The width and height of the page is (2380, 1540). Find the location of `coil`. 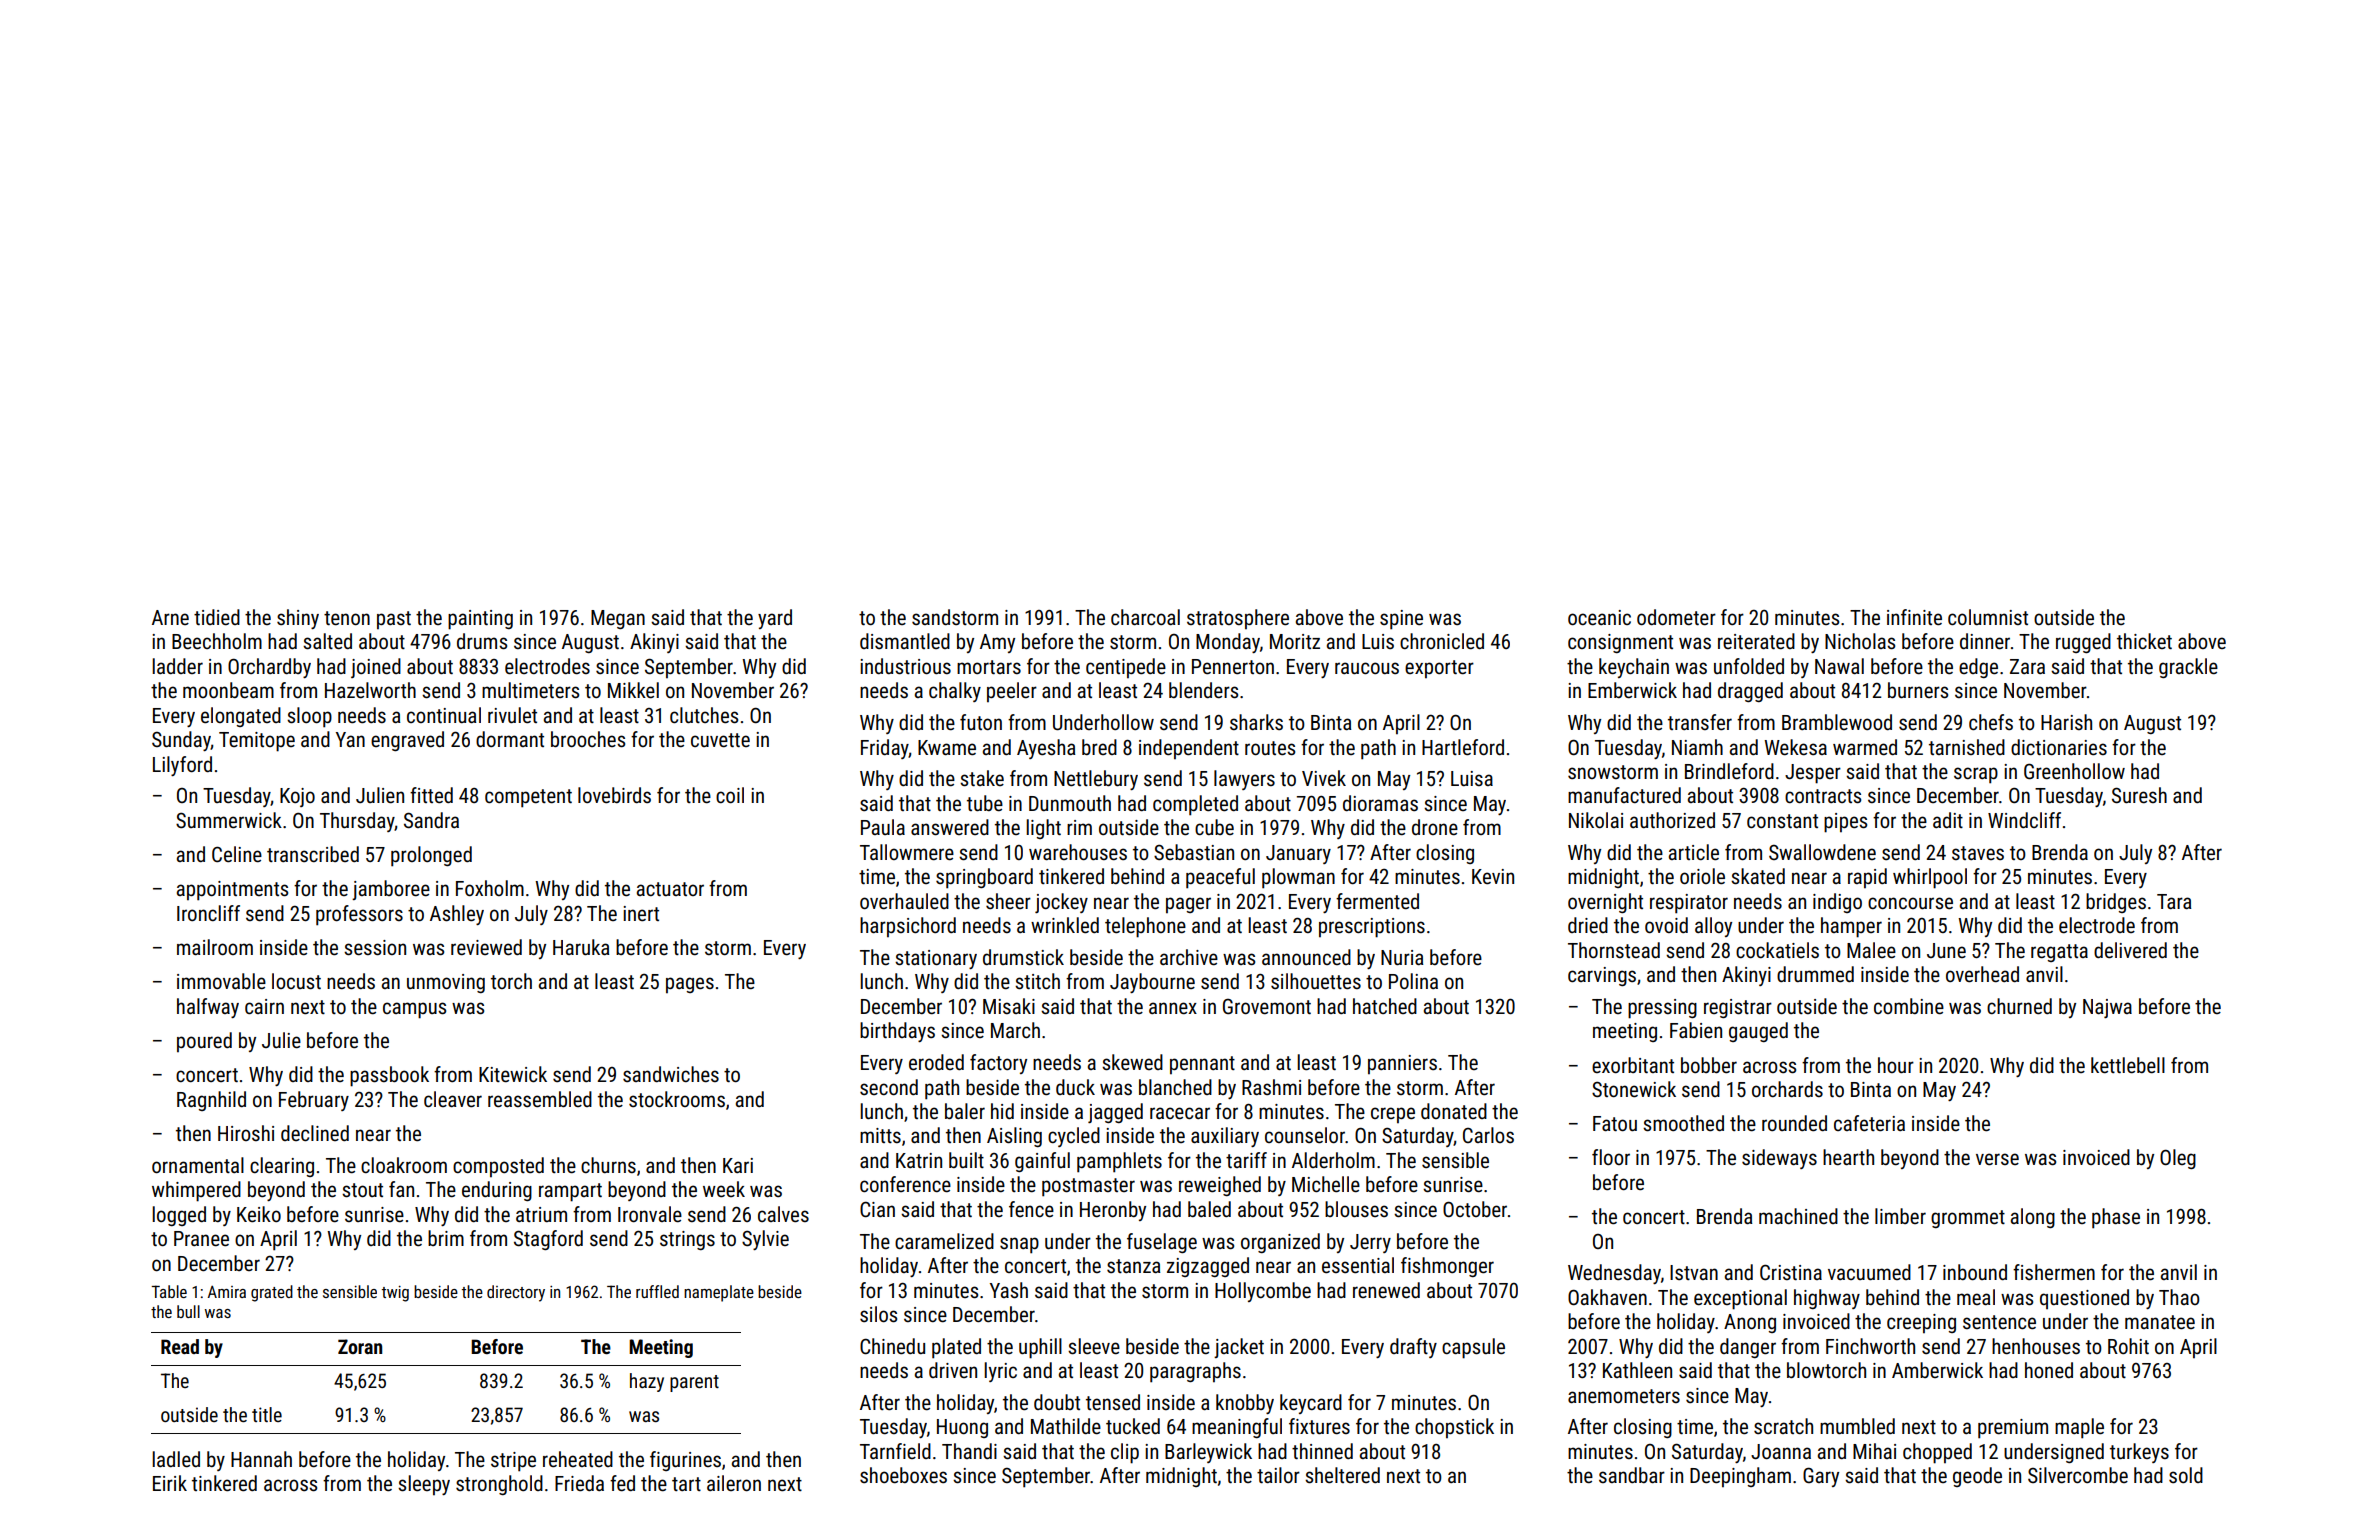

coil is located at coordinates (730, 795).
